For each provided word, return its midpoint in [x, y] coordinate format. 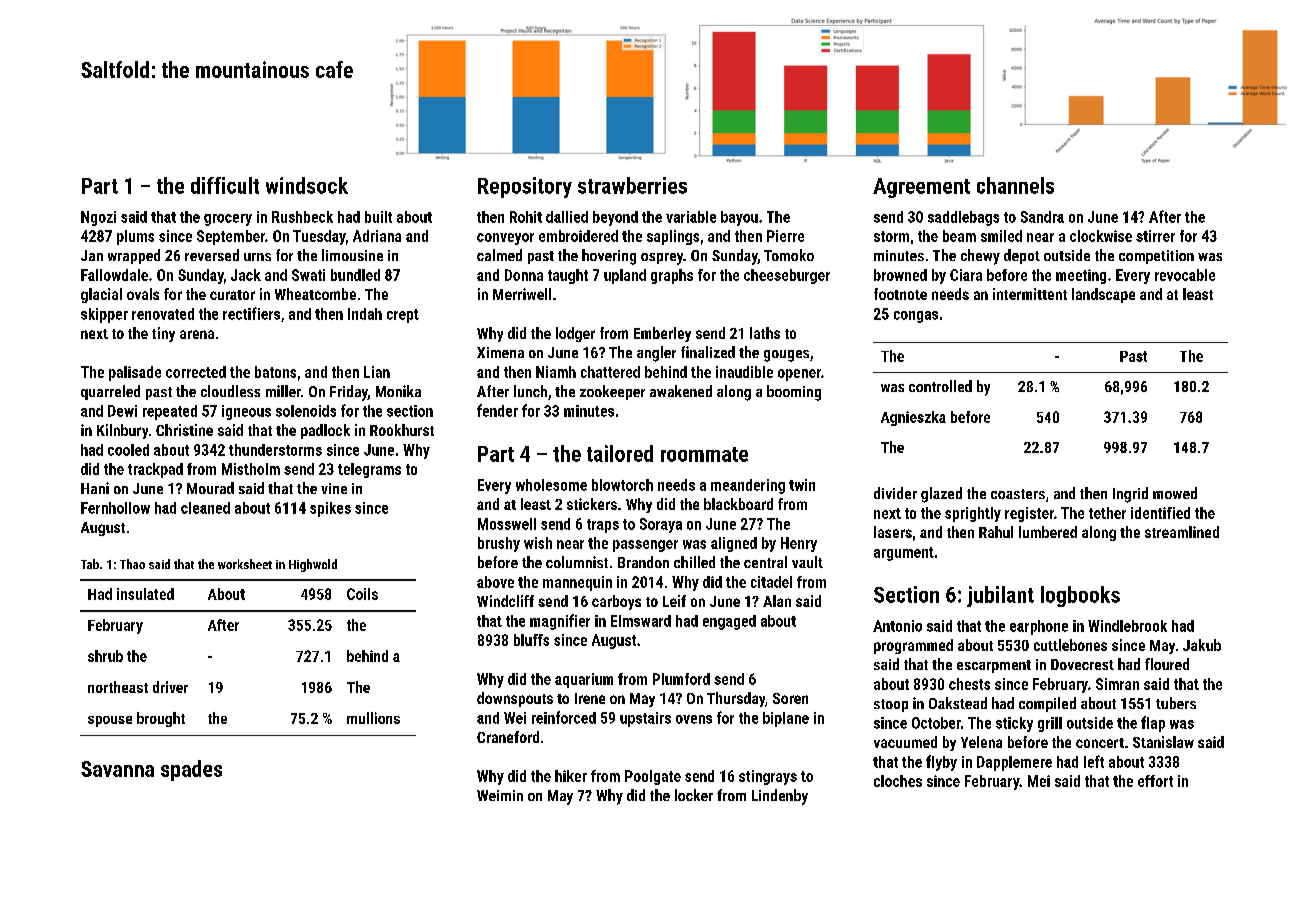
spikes [330, 509]
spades [191, 770]
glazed [941, 495]
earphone [1039, 627]
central [765, 562]
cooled [128, 450]
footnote [900, 294]
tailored [620, 453]
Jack [246, 275]
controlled [940, 386]
